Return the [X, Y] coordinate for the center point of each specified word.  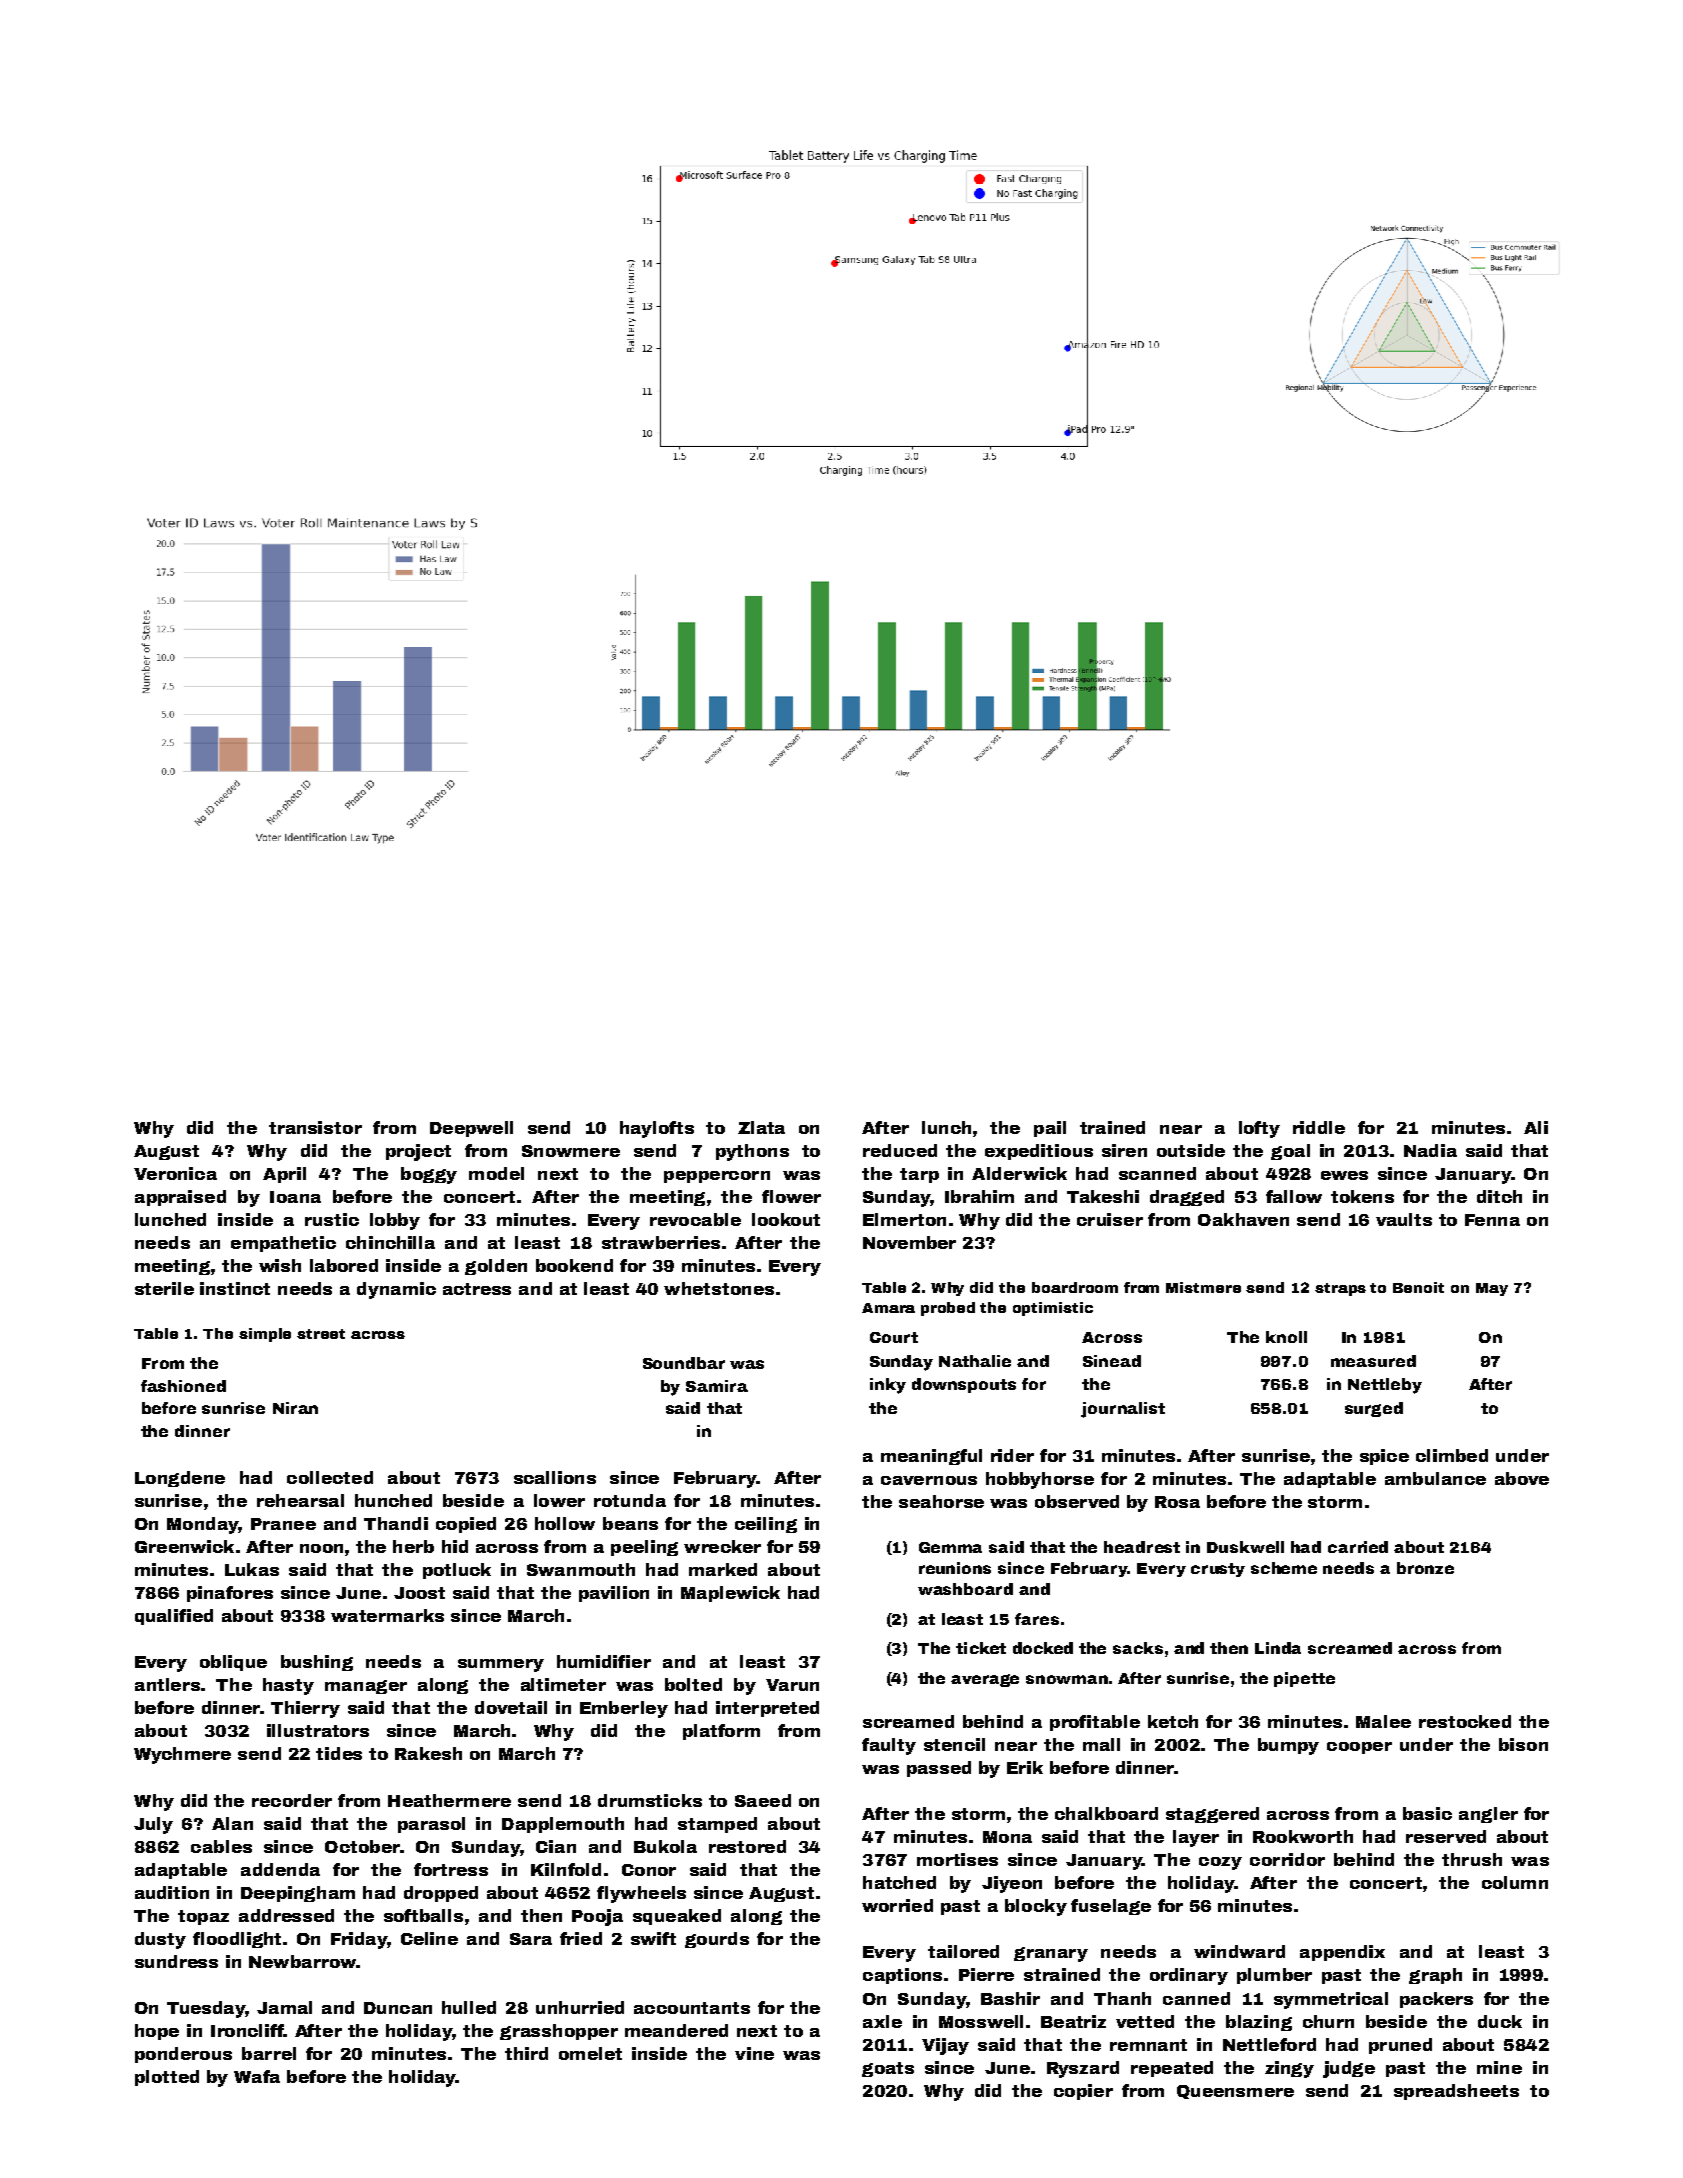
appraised [180, 1198]
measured [1373, 1361]
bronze [1425, 1568]
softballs [423, 1915]
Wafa [257, 2076]
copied [466, 1525]
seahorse [941, 1501]
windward [1239, 1951]
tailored [963, 1951]
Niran [295, 1408]
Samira [717, 1386]
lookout [786, 1219]
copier [1083, 2092]
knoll [1286, 1337]
